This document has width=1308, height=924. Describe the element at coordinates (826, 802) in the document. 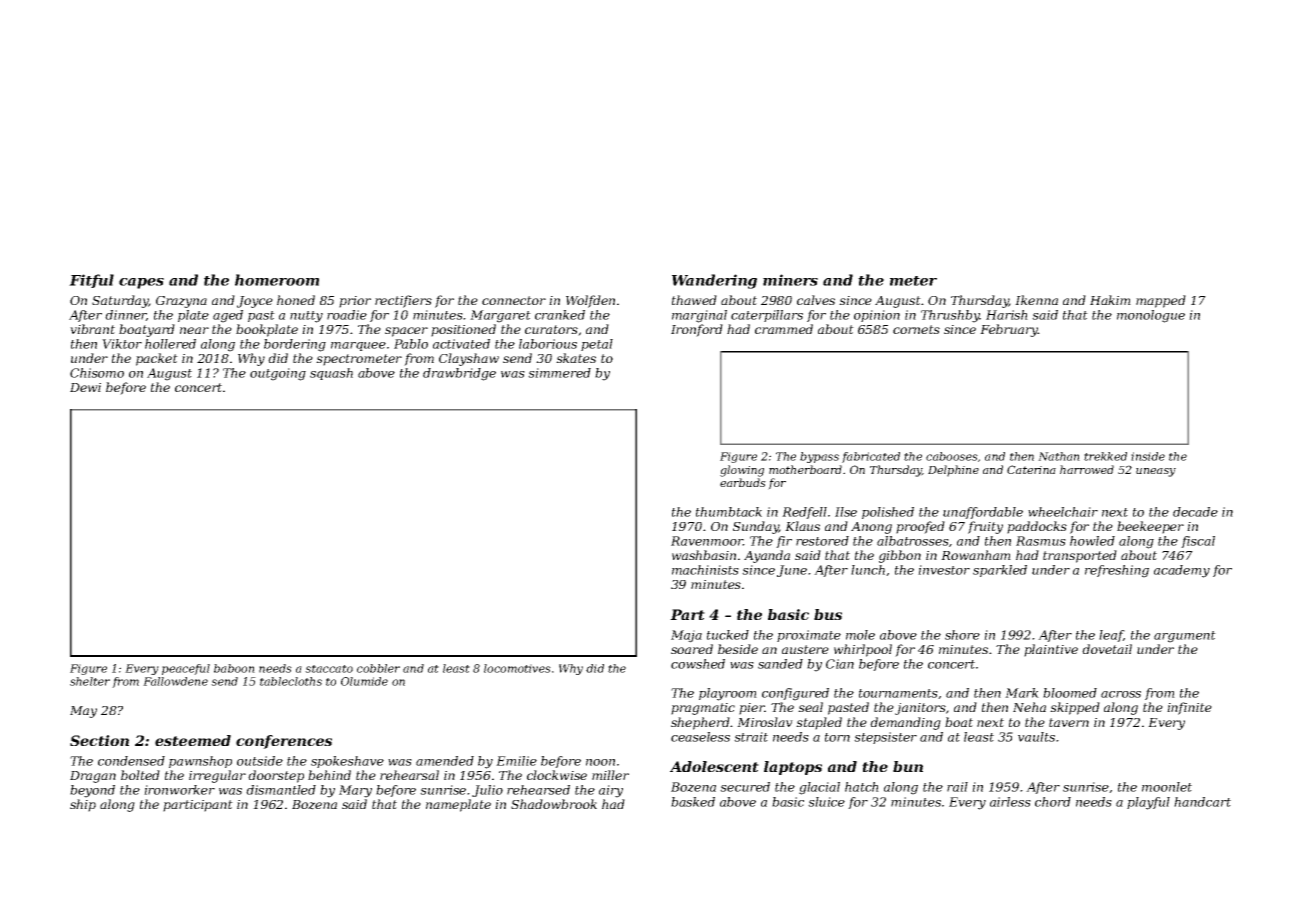

I see `sluice` at that location.
